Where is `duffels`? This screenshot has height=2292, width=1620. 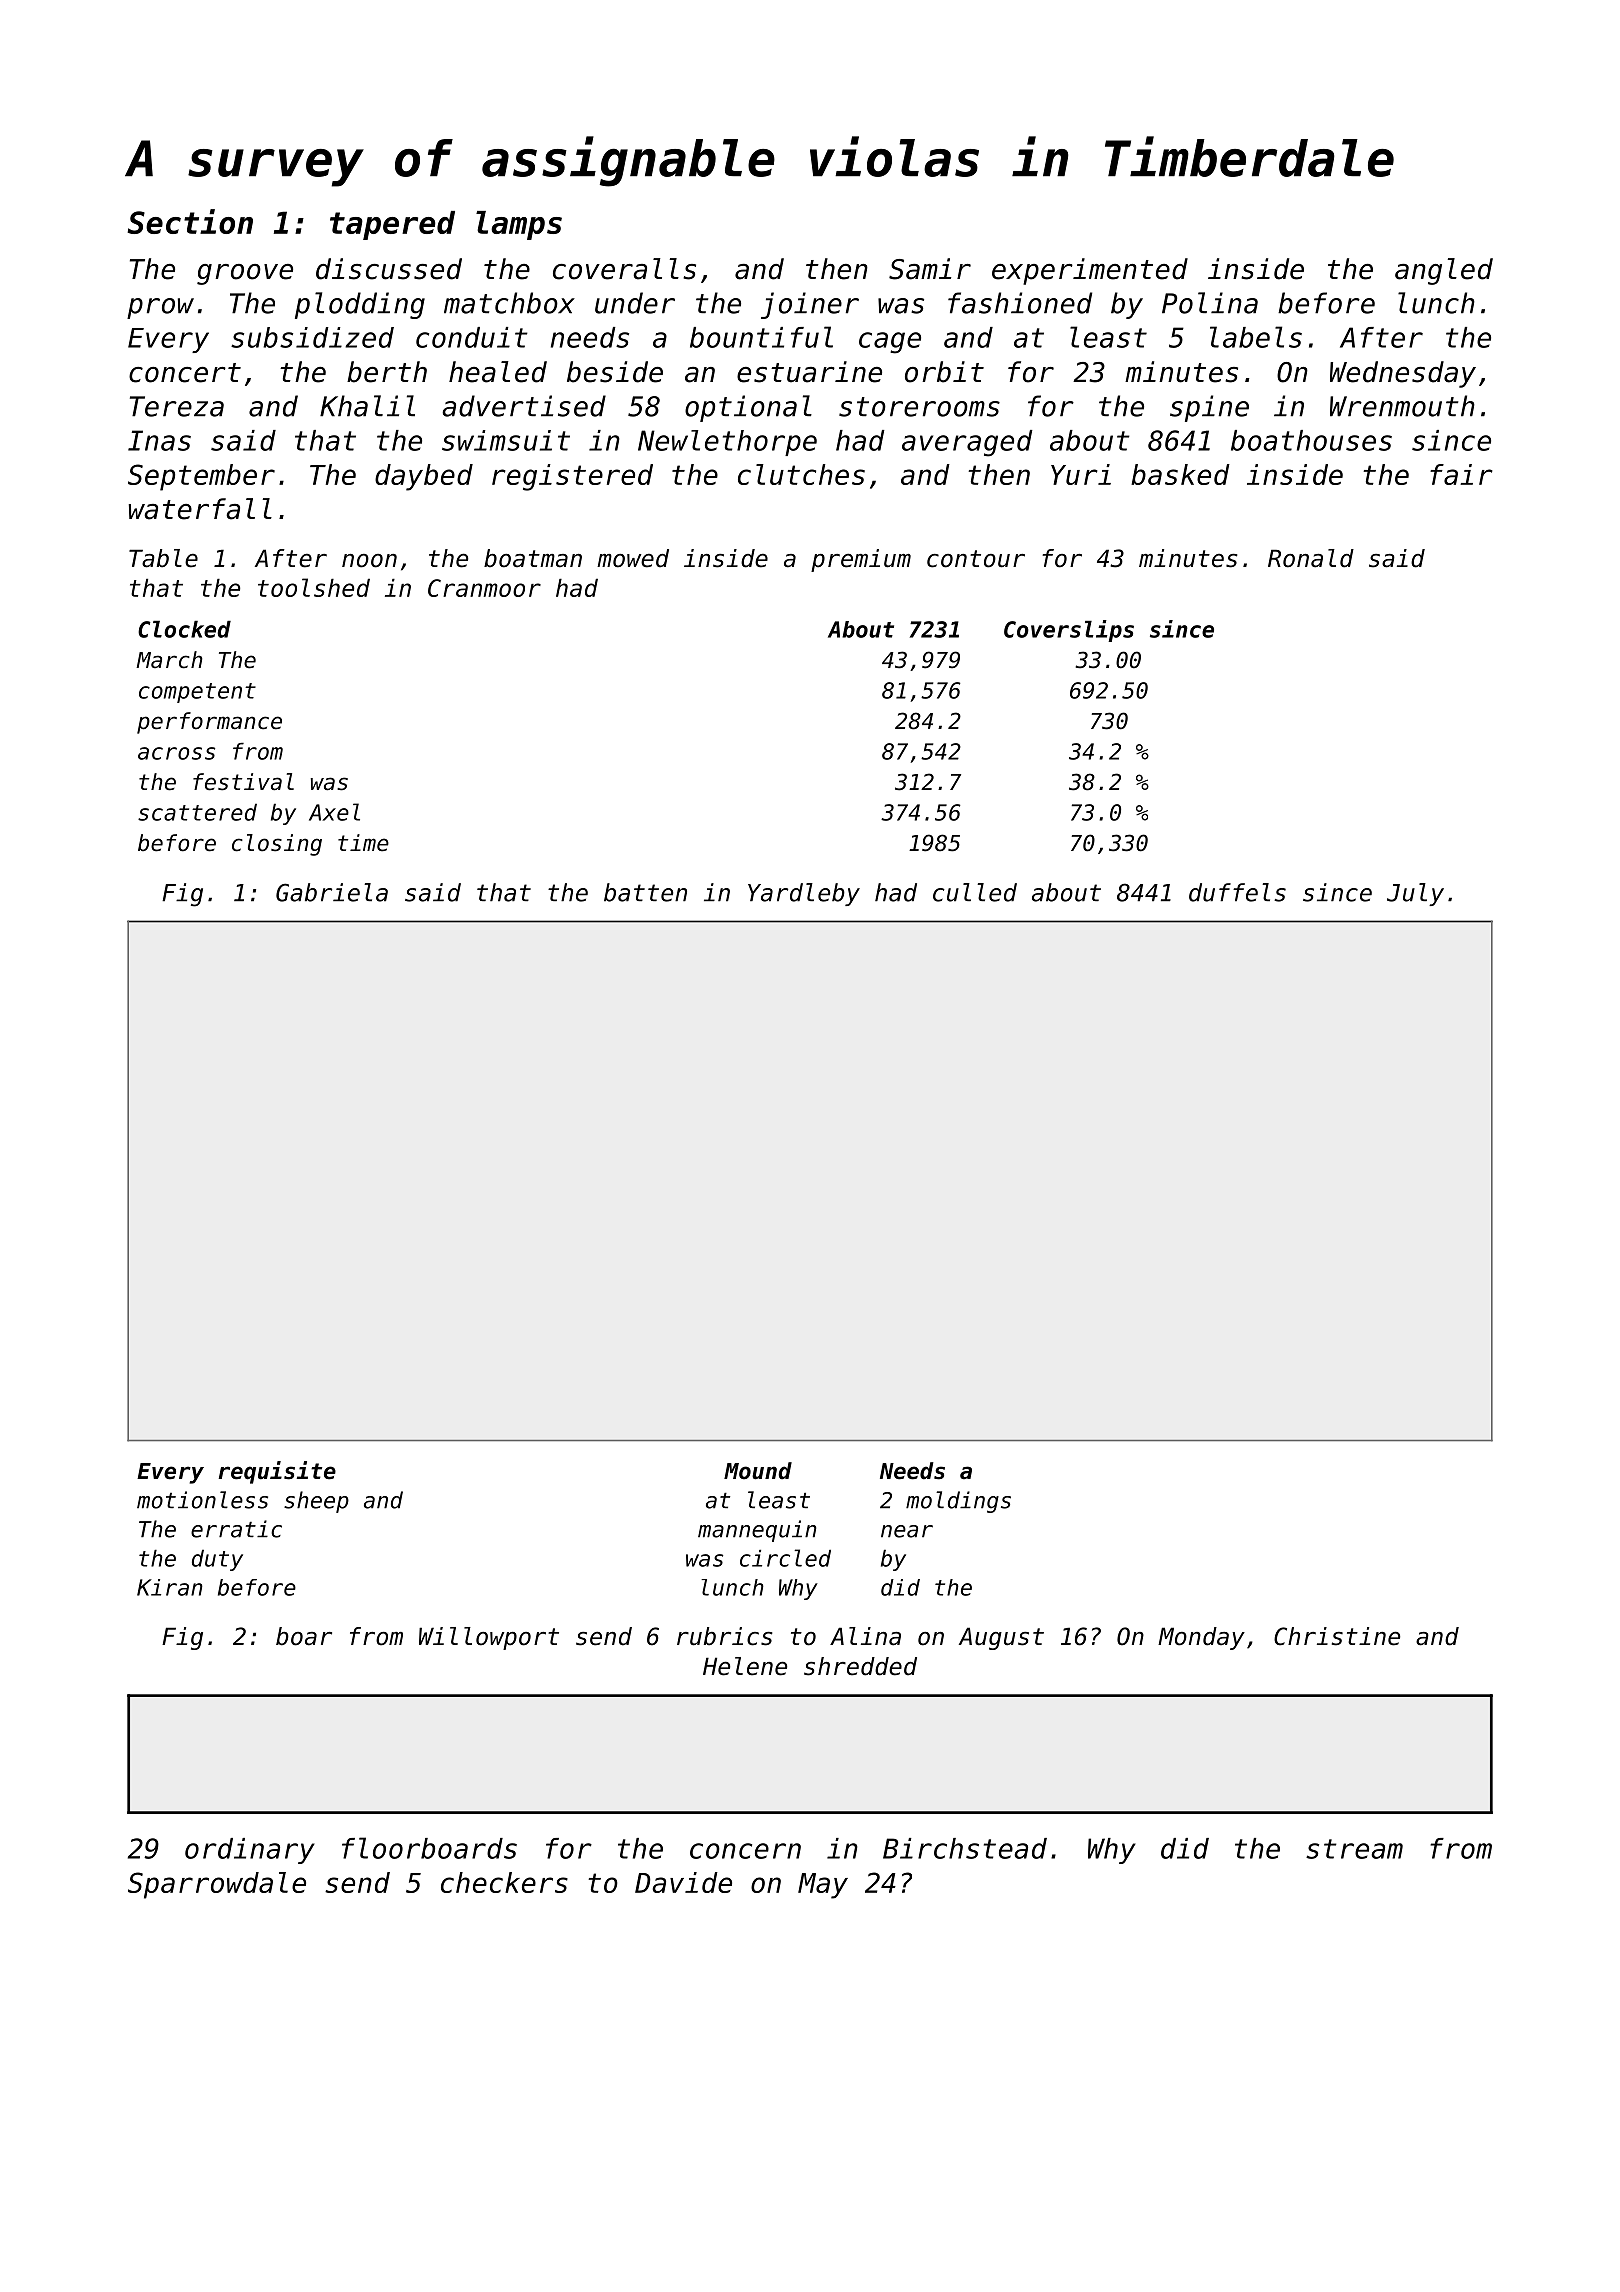
duffels is located at coordinates (1237, 892).
